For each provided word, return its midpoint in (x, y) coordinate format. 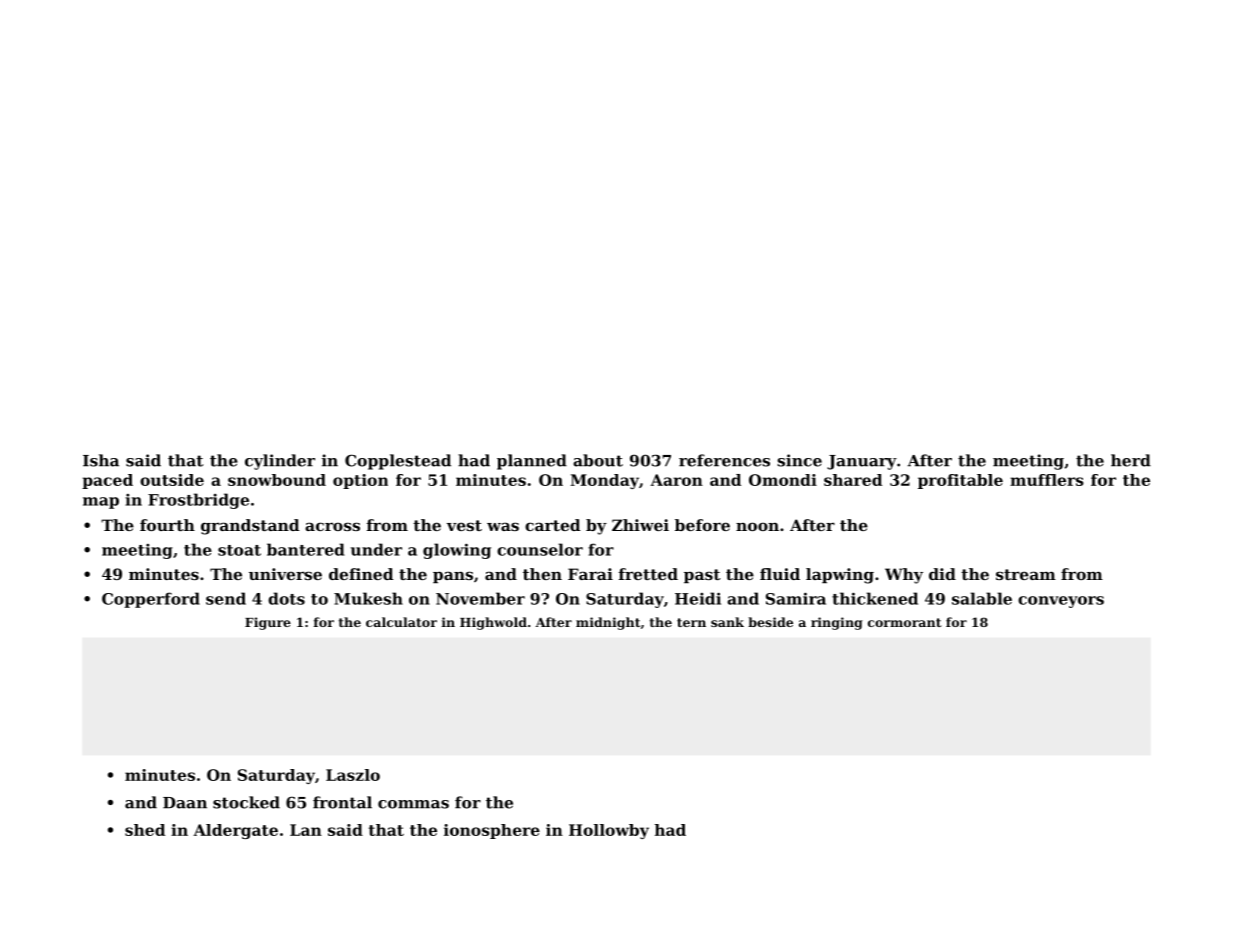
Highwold (493, 623)
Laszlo (353, 775)
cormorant (905, 622)
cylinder (280, 462)
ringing (837, 623)
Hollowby (609, 831)
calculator (401, 622)
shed (145, 830)
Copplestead (398, 462)
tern (691, 622)
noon (757, 526)
